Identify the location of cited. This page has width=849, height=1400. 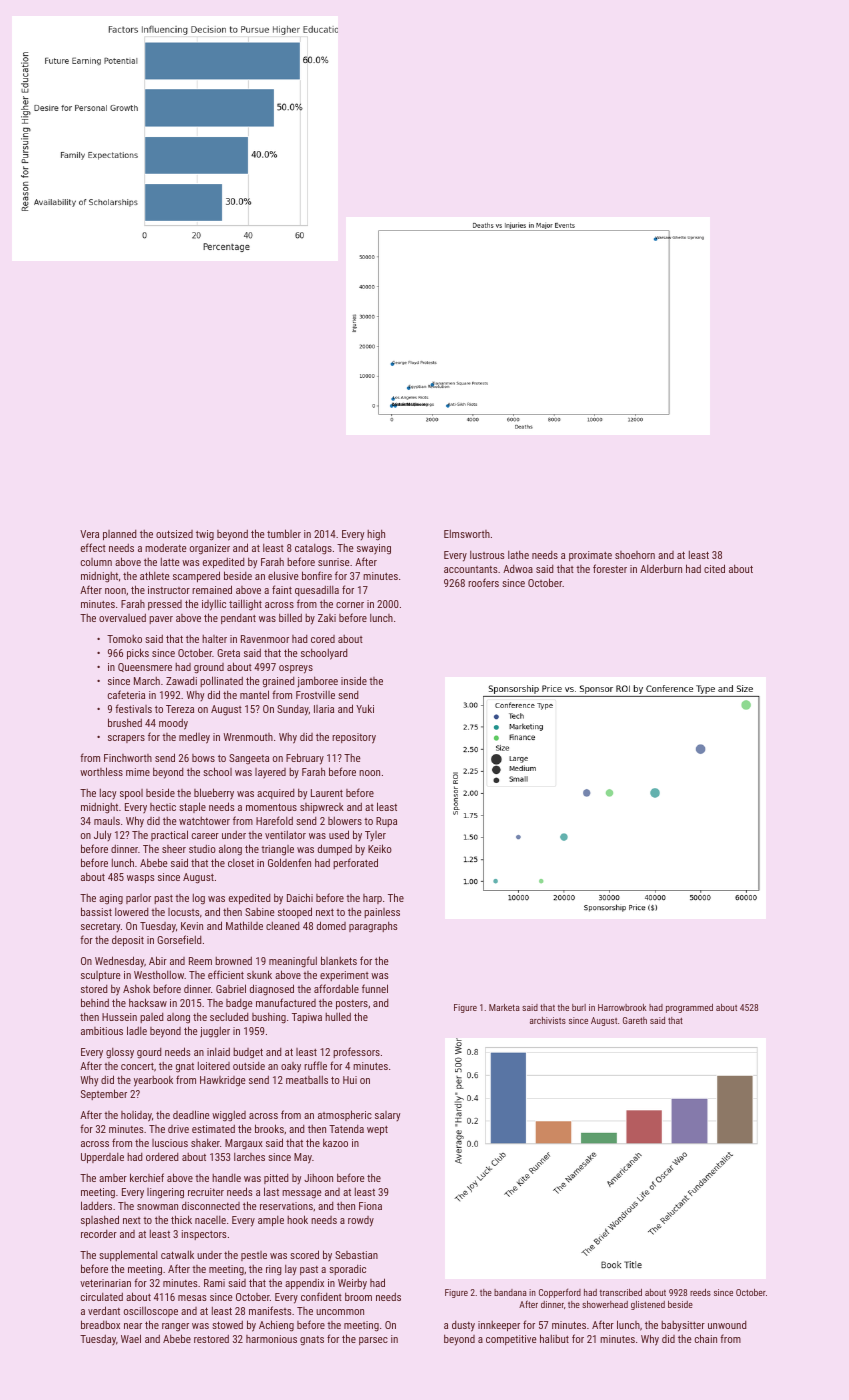
(714, 568).
